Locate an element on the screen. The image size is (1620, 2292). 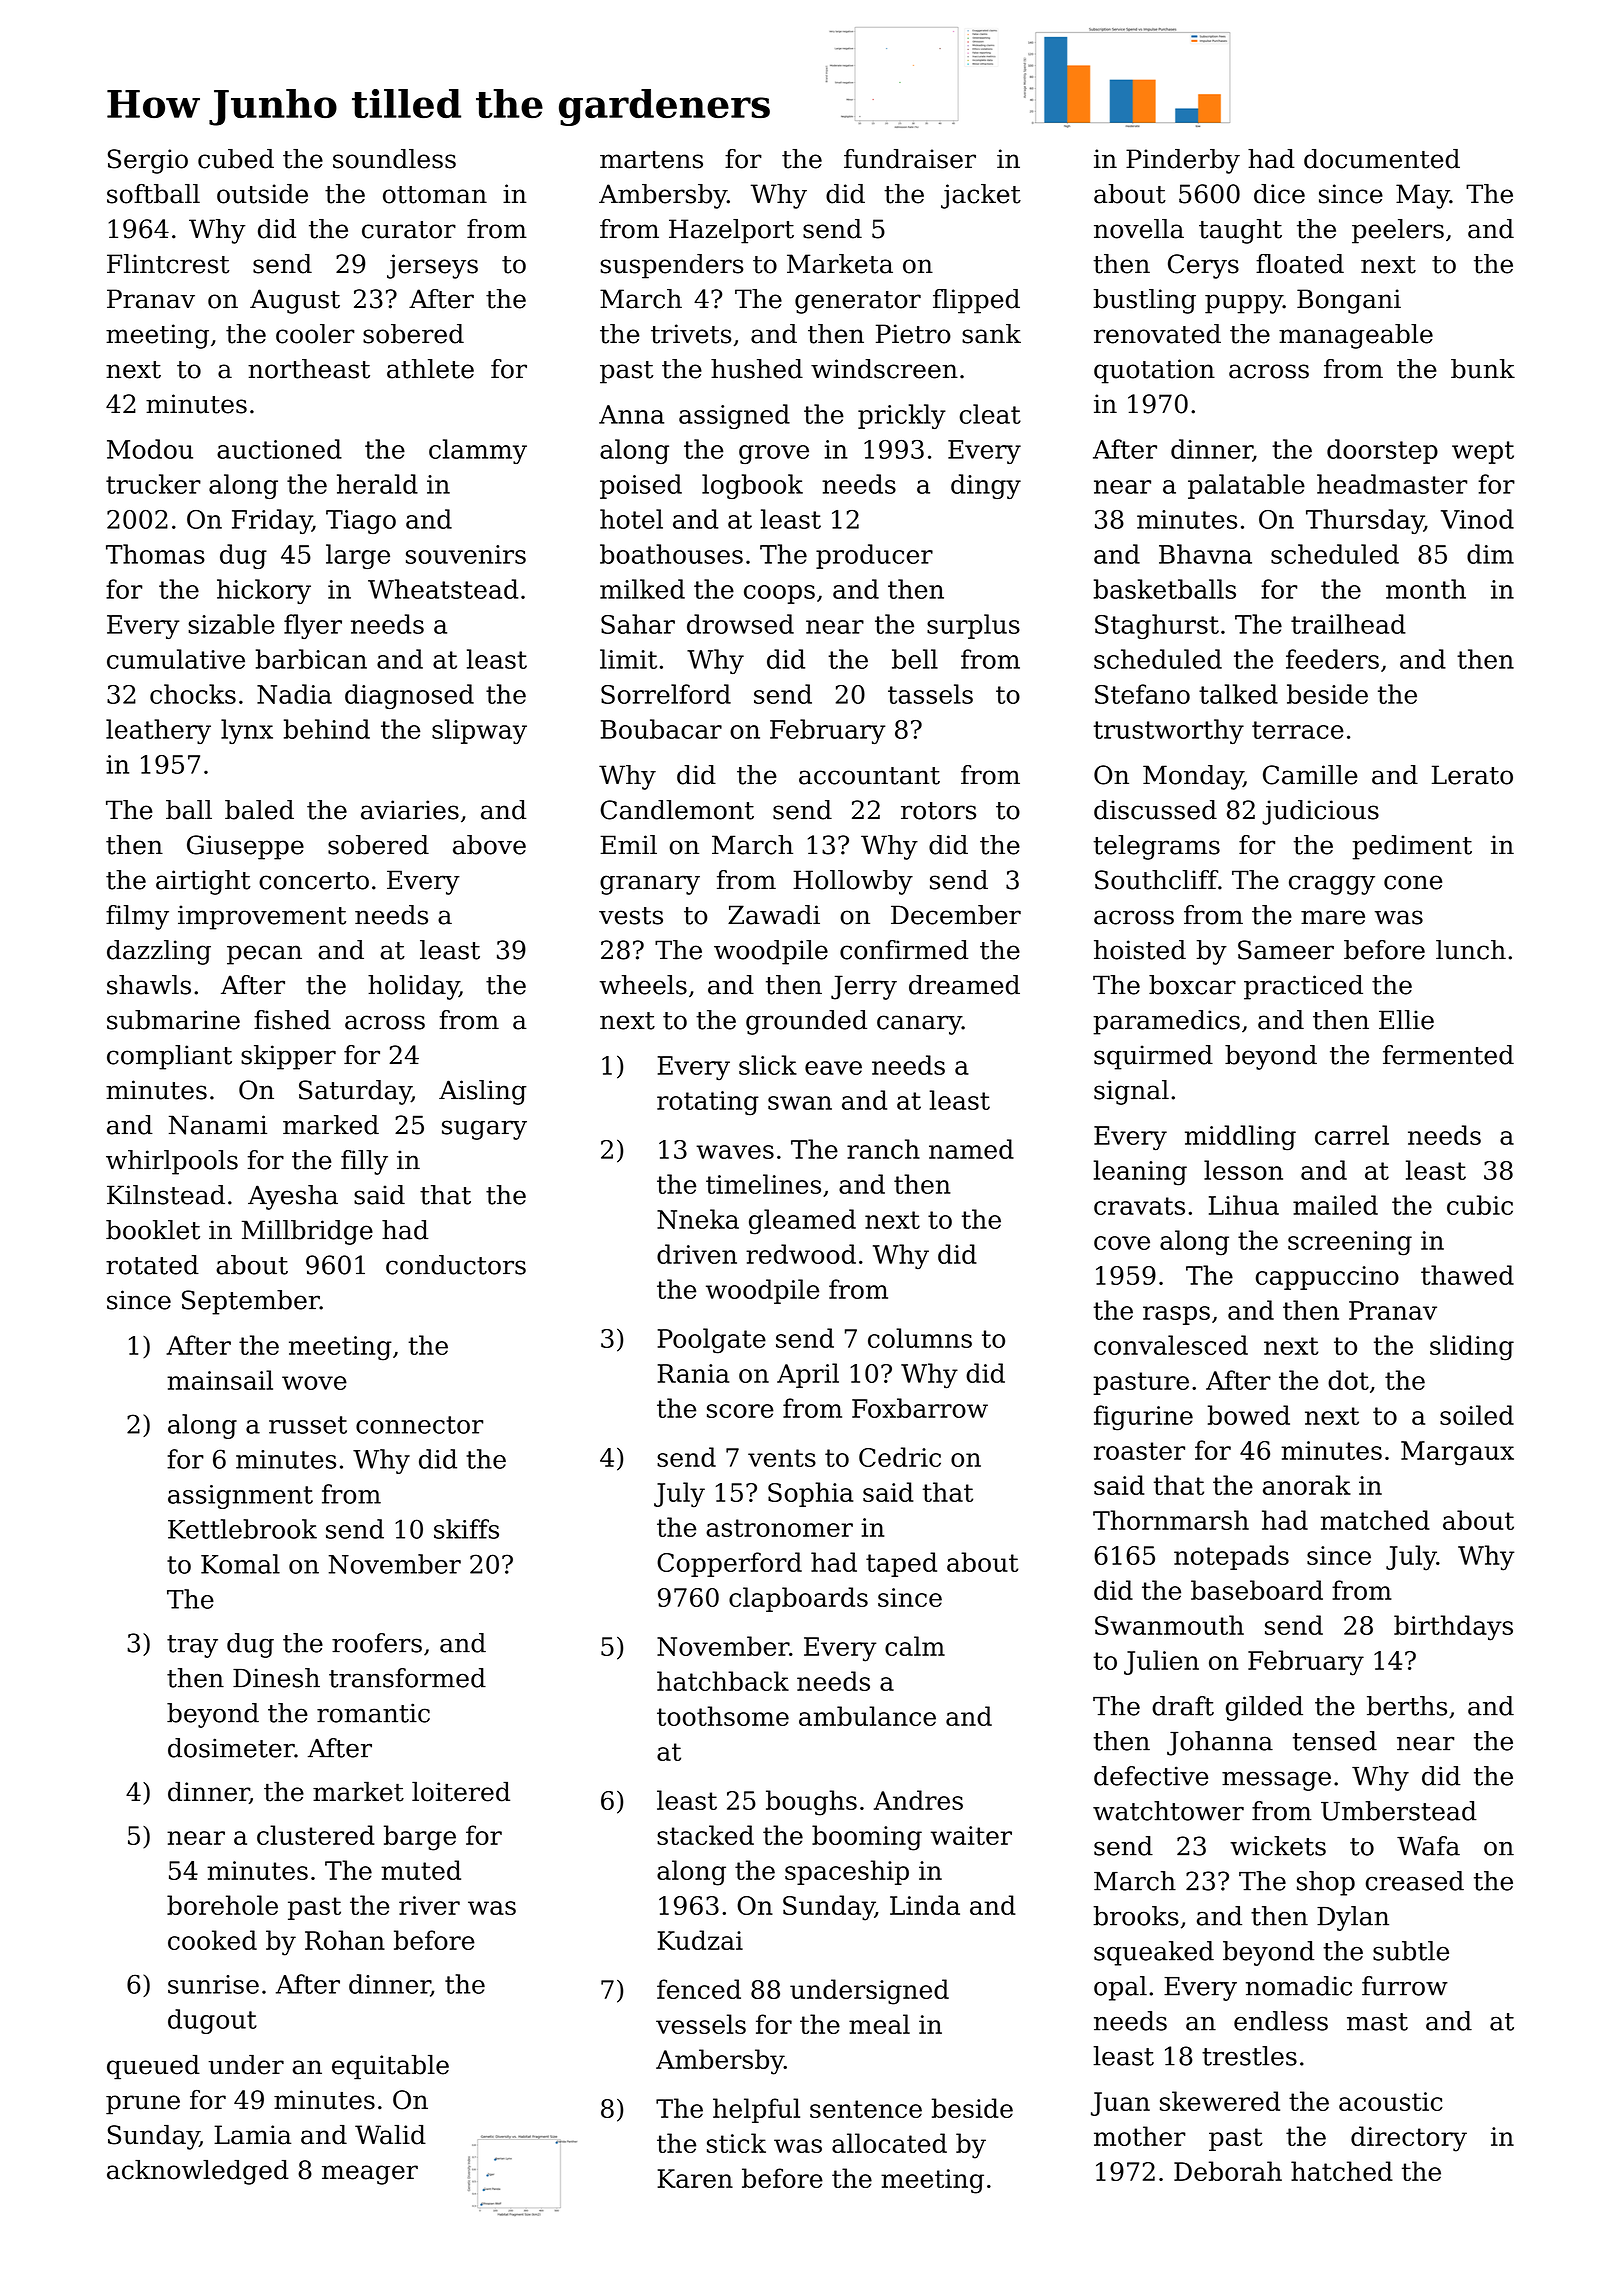
fundraiser is located at coordinates (910, 159).
